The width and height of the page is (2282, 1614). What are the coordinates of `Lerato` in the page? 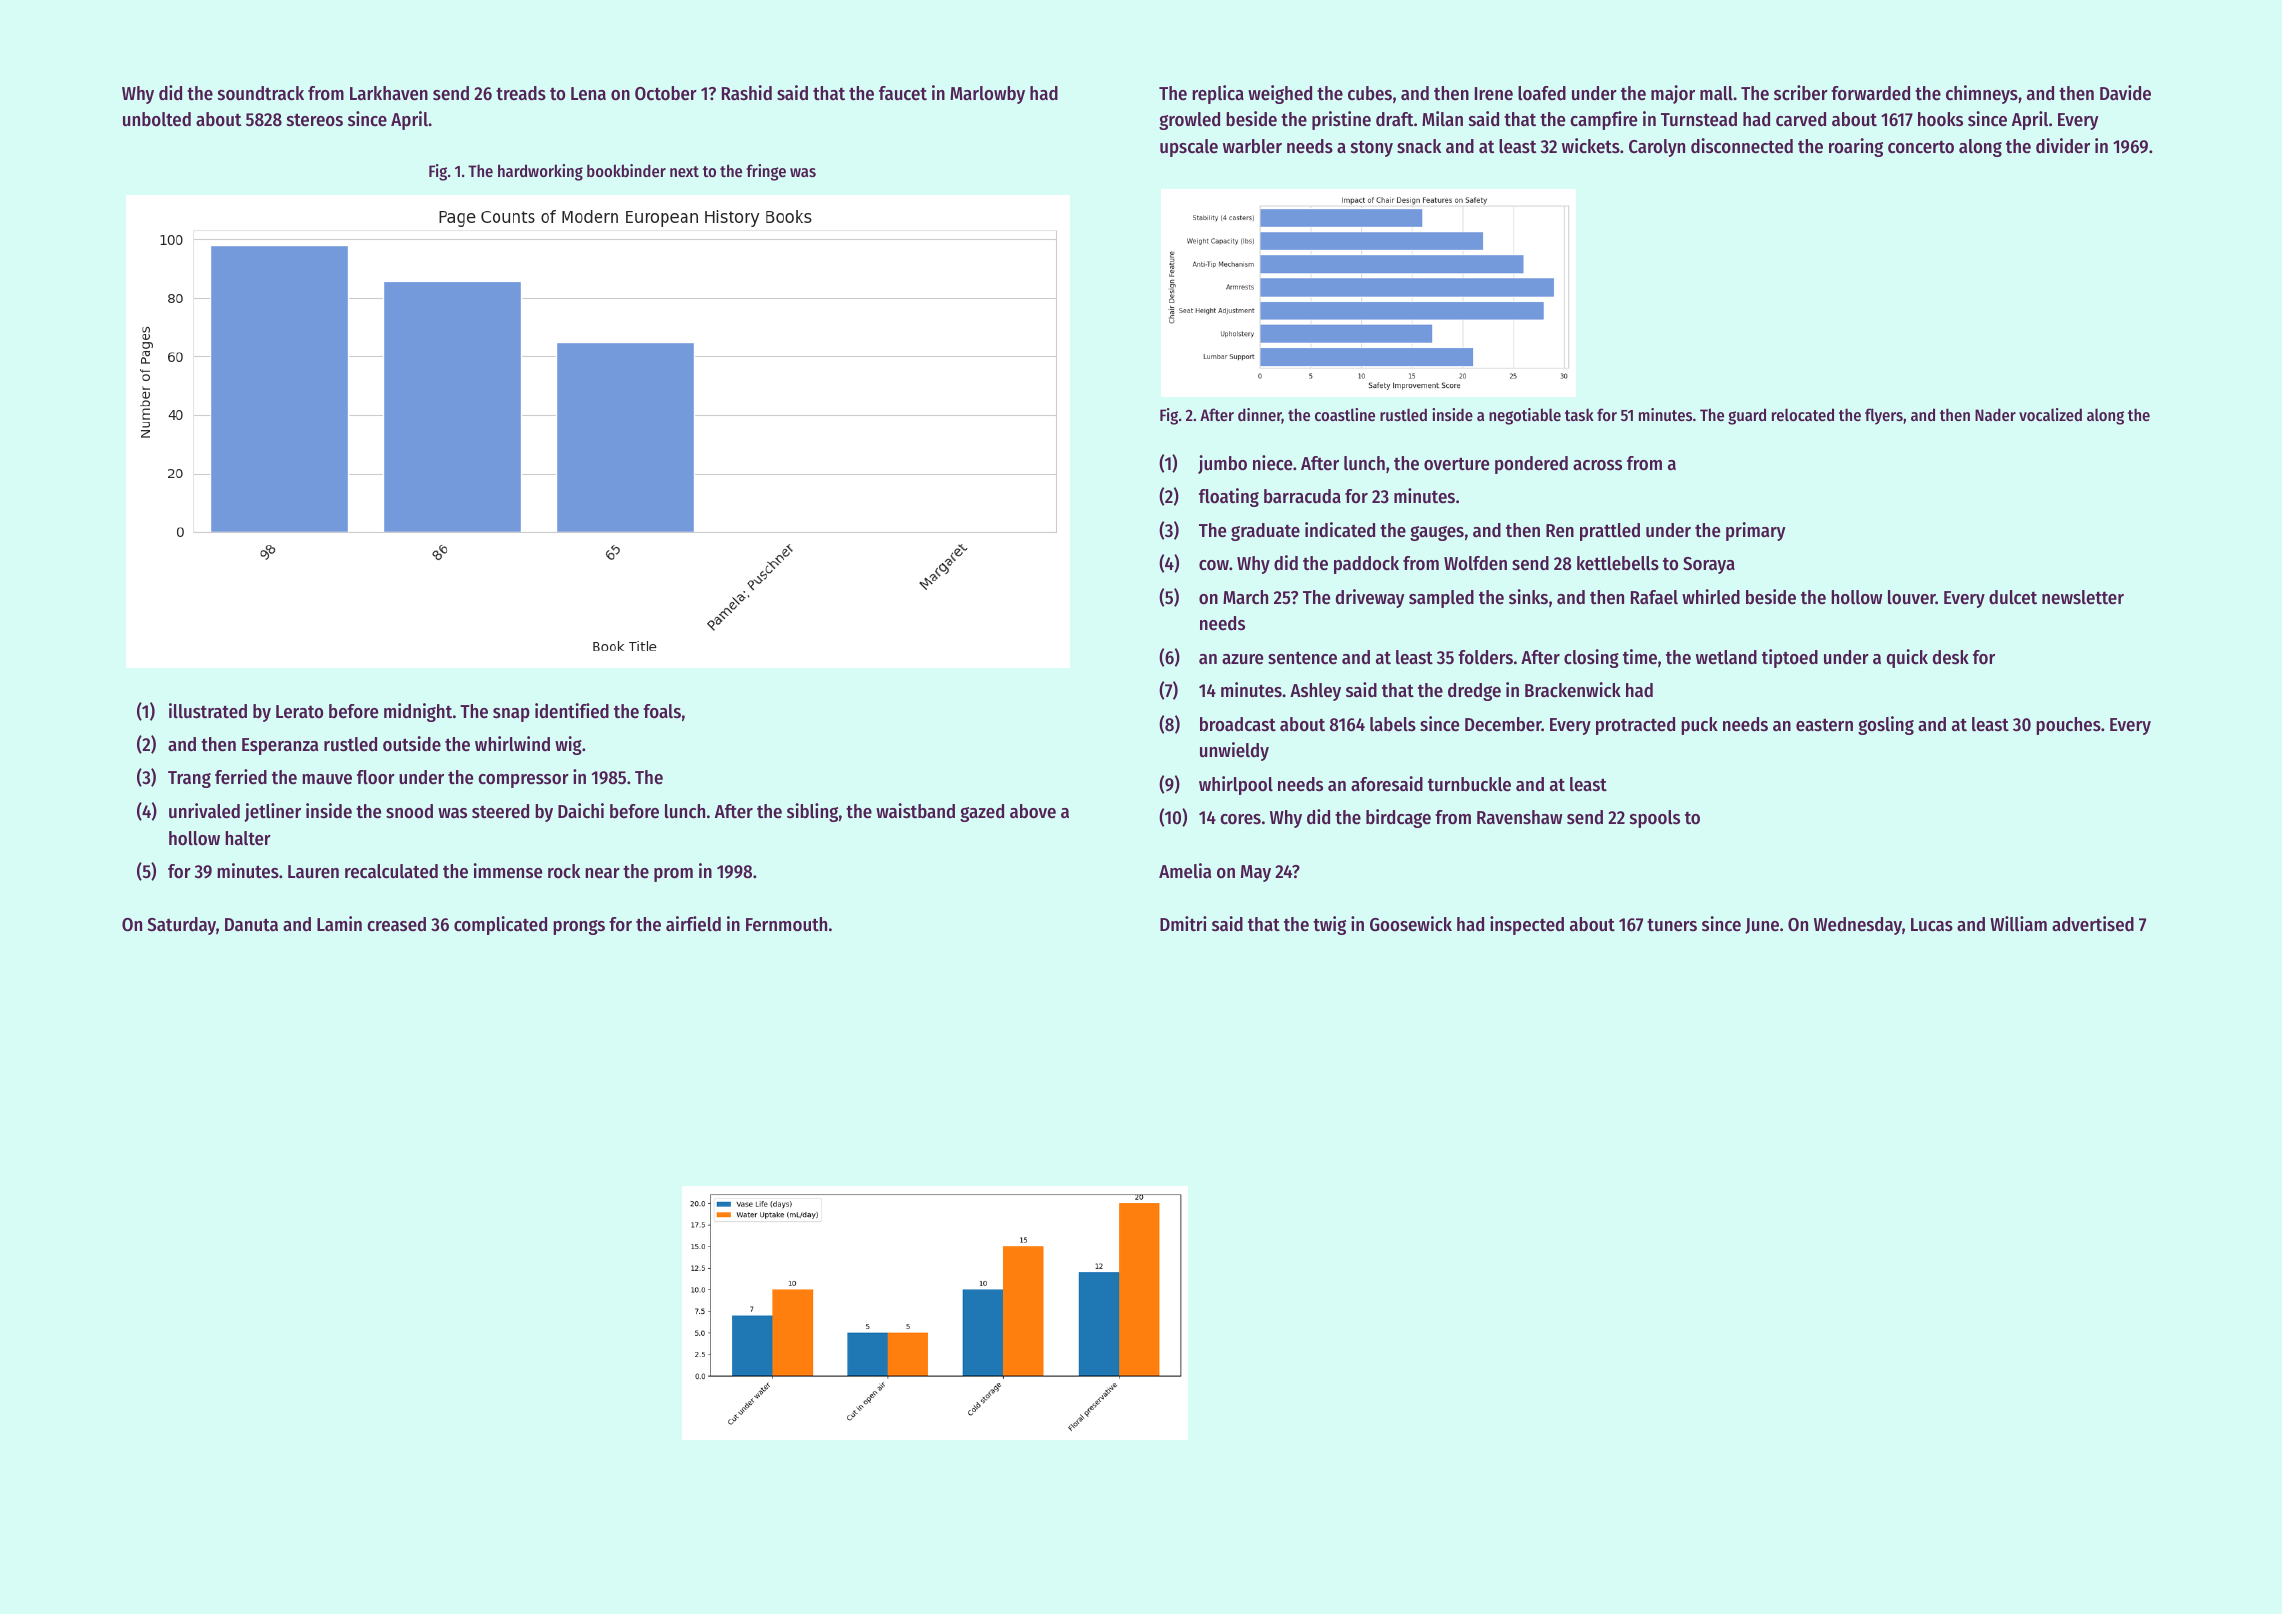 It's located at (299, 712).
